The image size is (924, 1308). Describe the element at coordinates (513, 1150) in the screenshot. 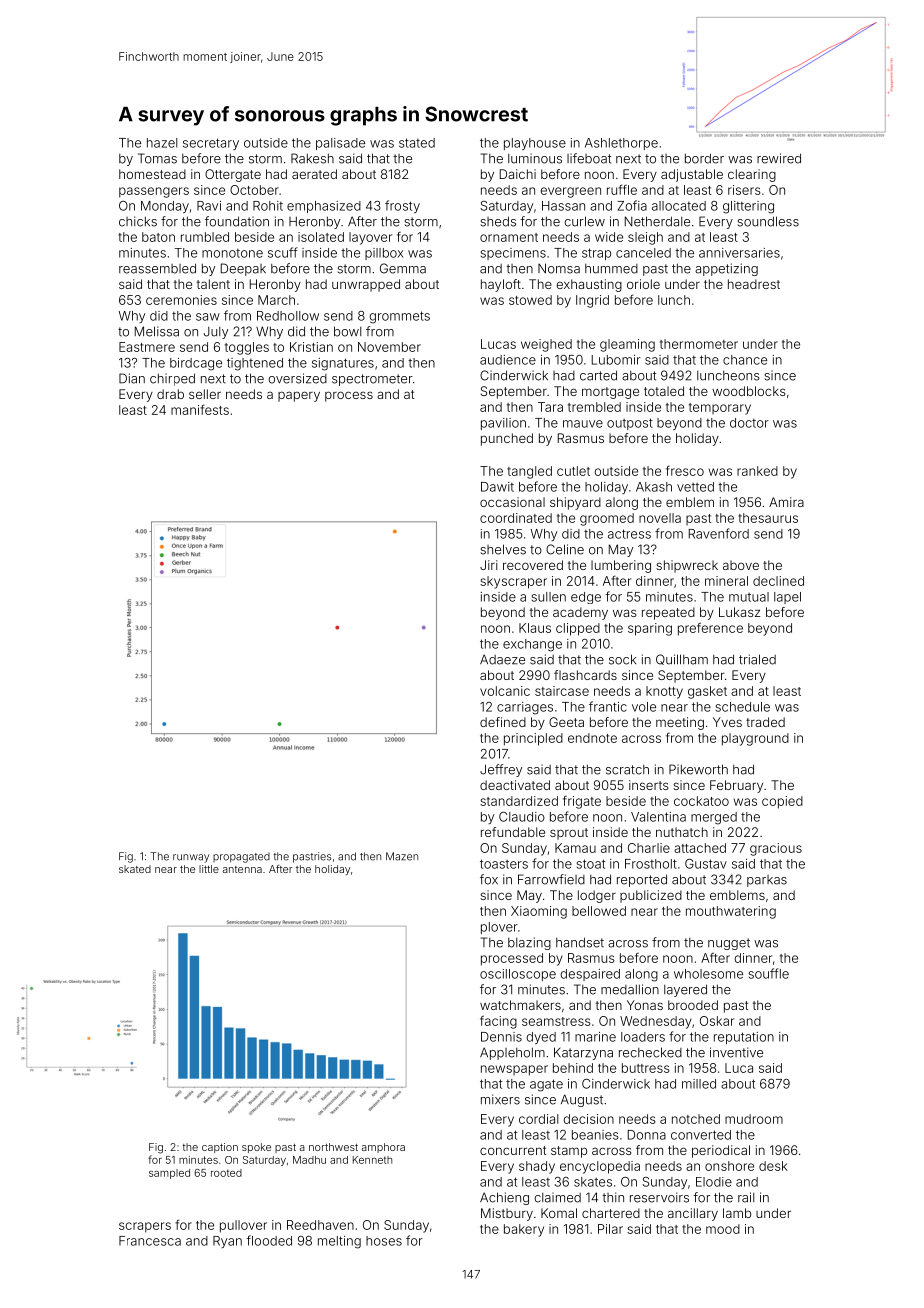

I see `concurrent` at that location.
